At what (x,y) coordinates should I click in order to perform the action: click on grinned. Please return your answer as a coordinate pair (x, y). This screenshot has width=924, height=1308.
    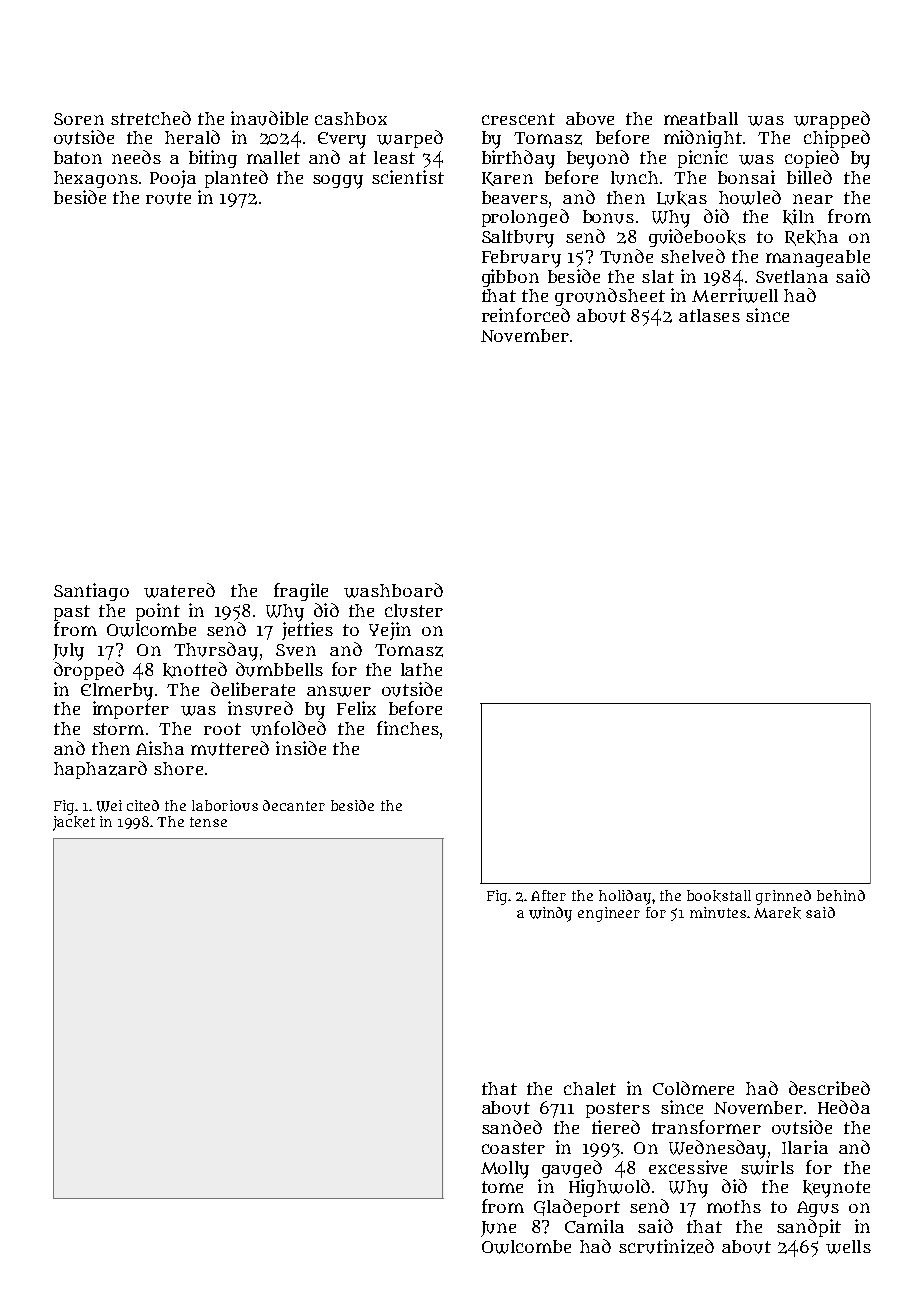
    Looking at the image, I should click on (783, 897).
